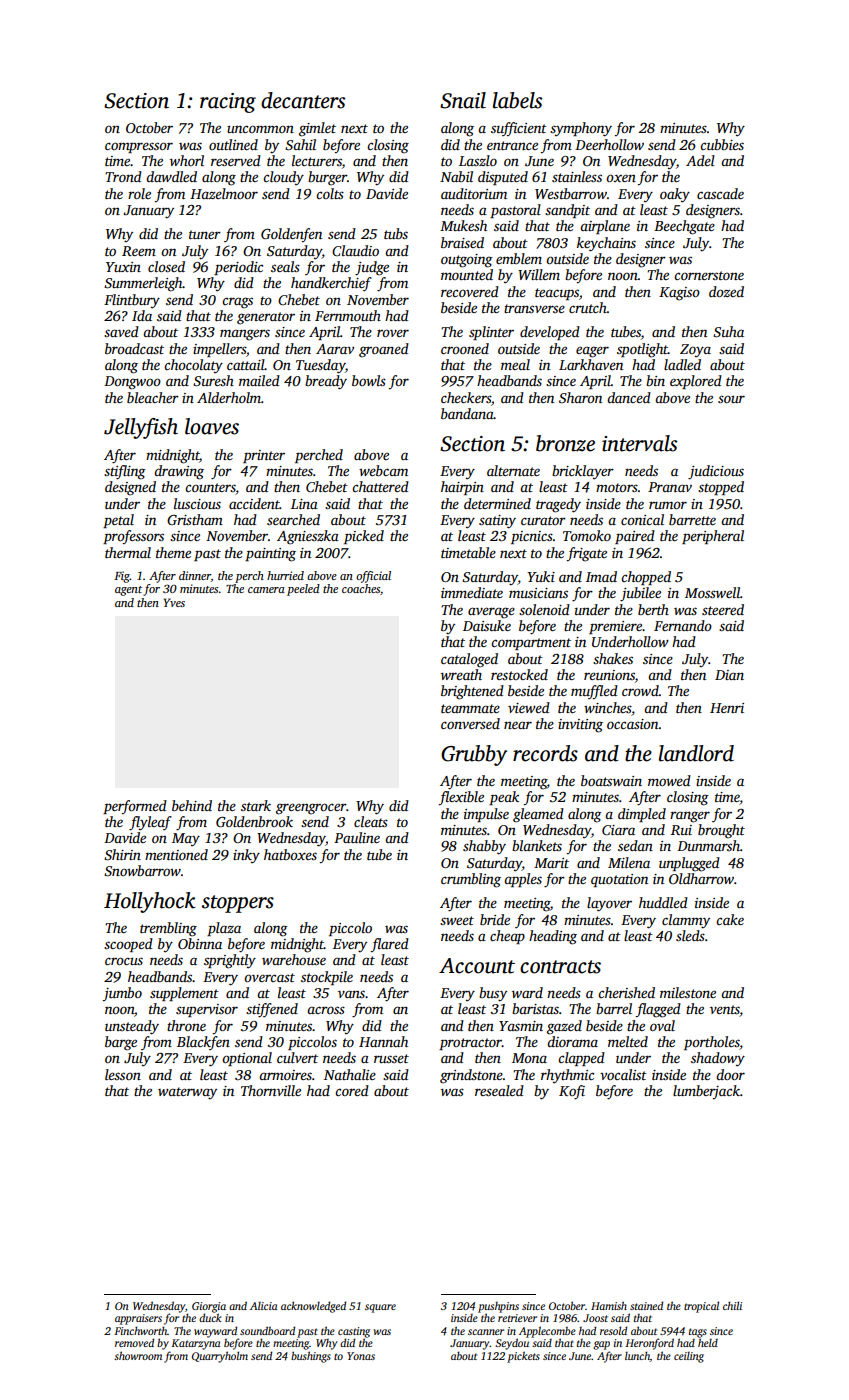 Image resolution: width=849 pixels, height=1400 pixels. What do you see at coordinates (493, 994) in the screenshot?
I see `busy` at bounding box center [493, 994].
